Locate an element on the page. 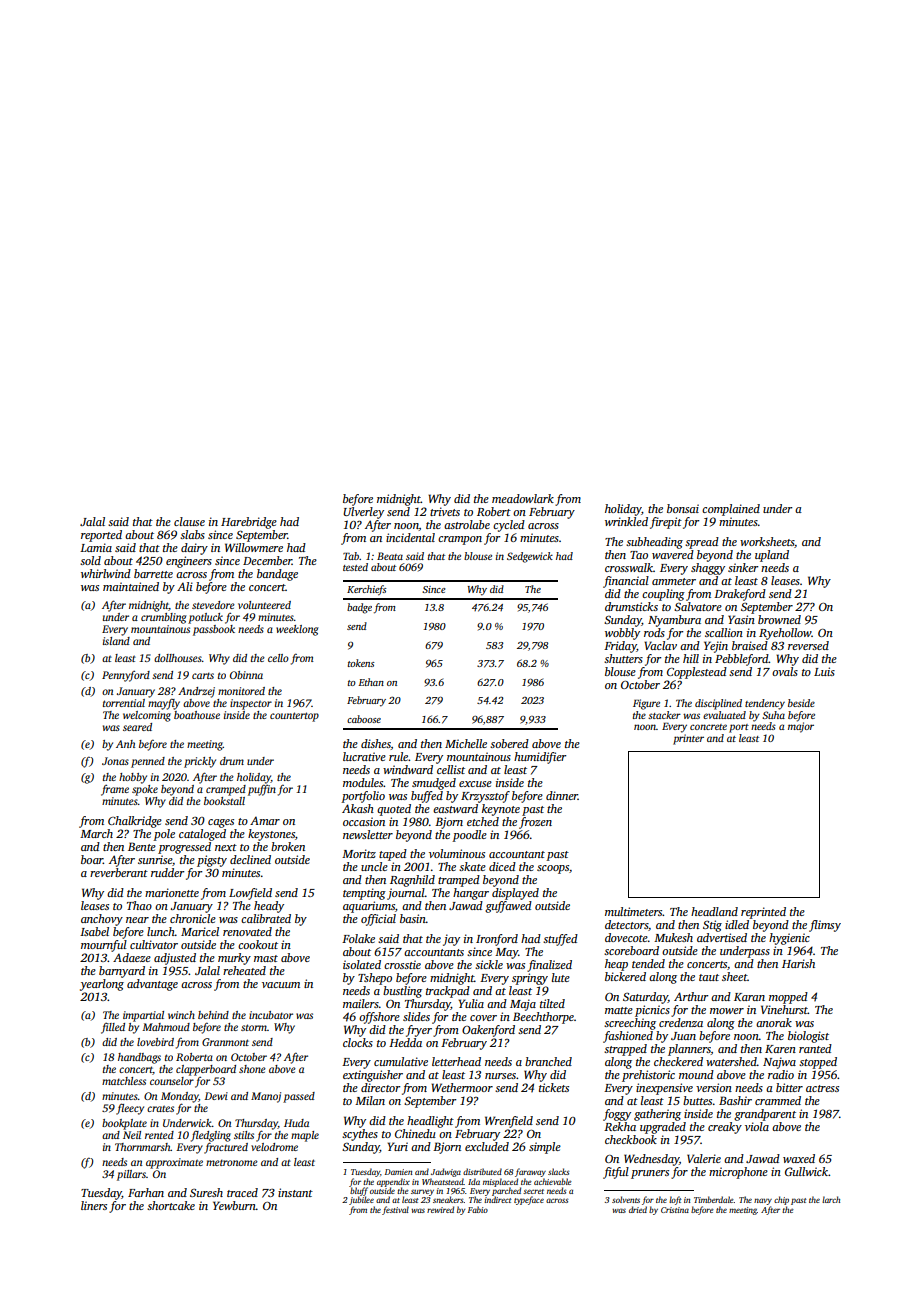 This document has height=1308, width=924. traced is located at coordinates (242, 1192).
